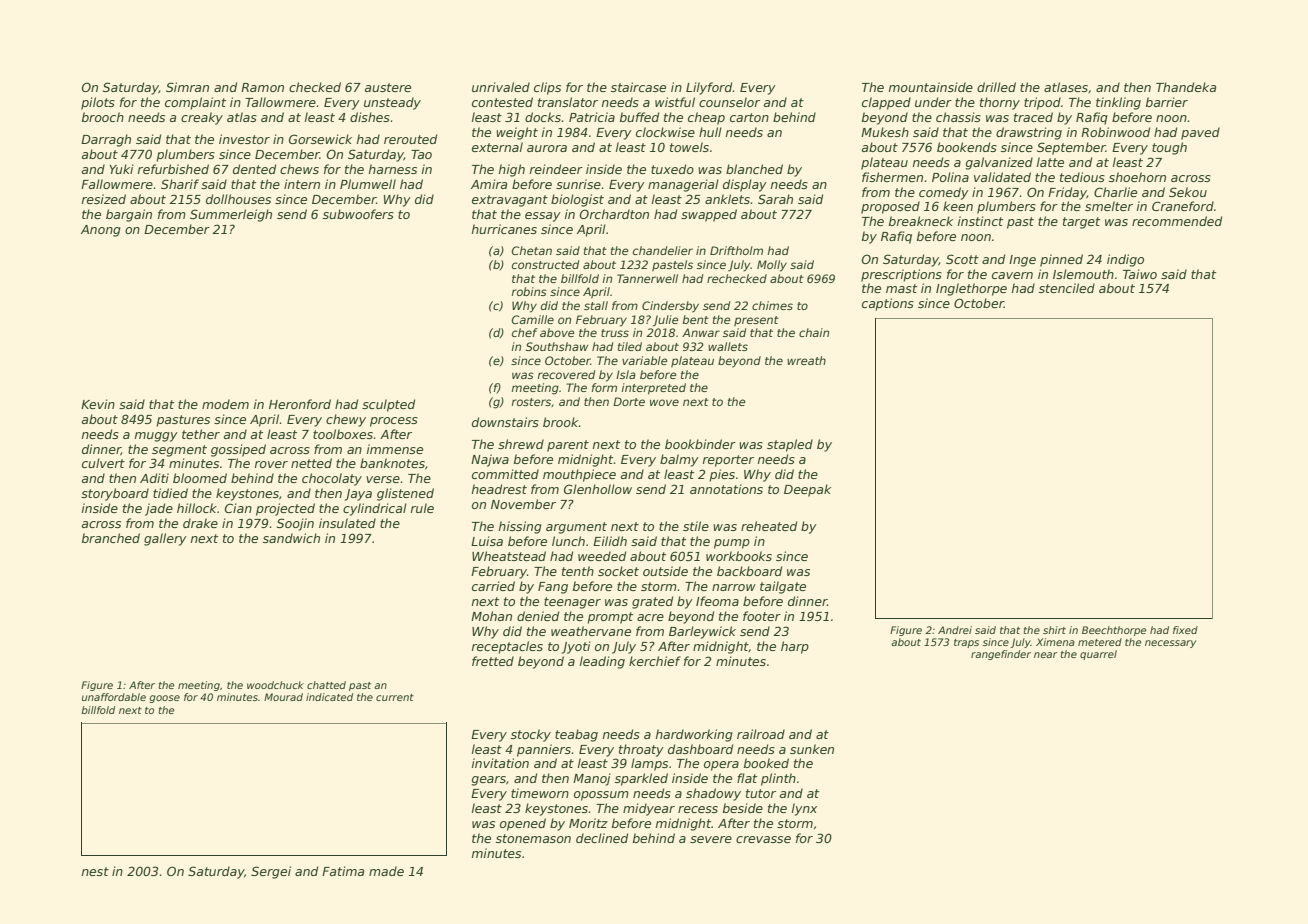  What do you see at coordinates (1200, 133) in the screenshot?
I see `paved` at bounding box center [1200, 133].
